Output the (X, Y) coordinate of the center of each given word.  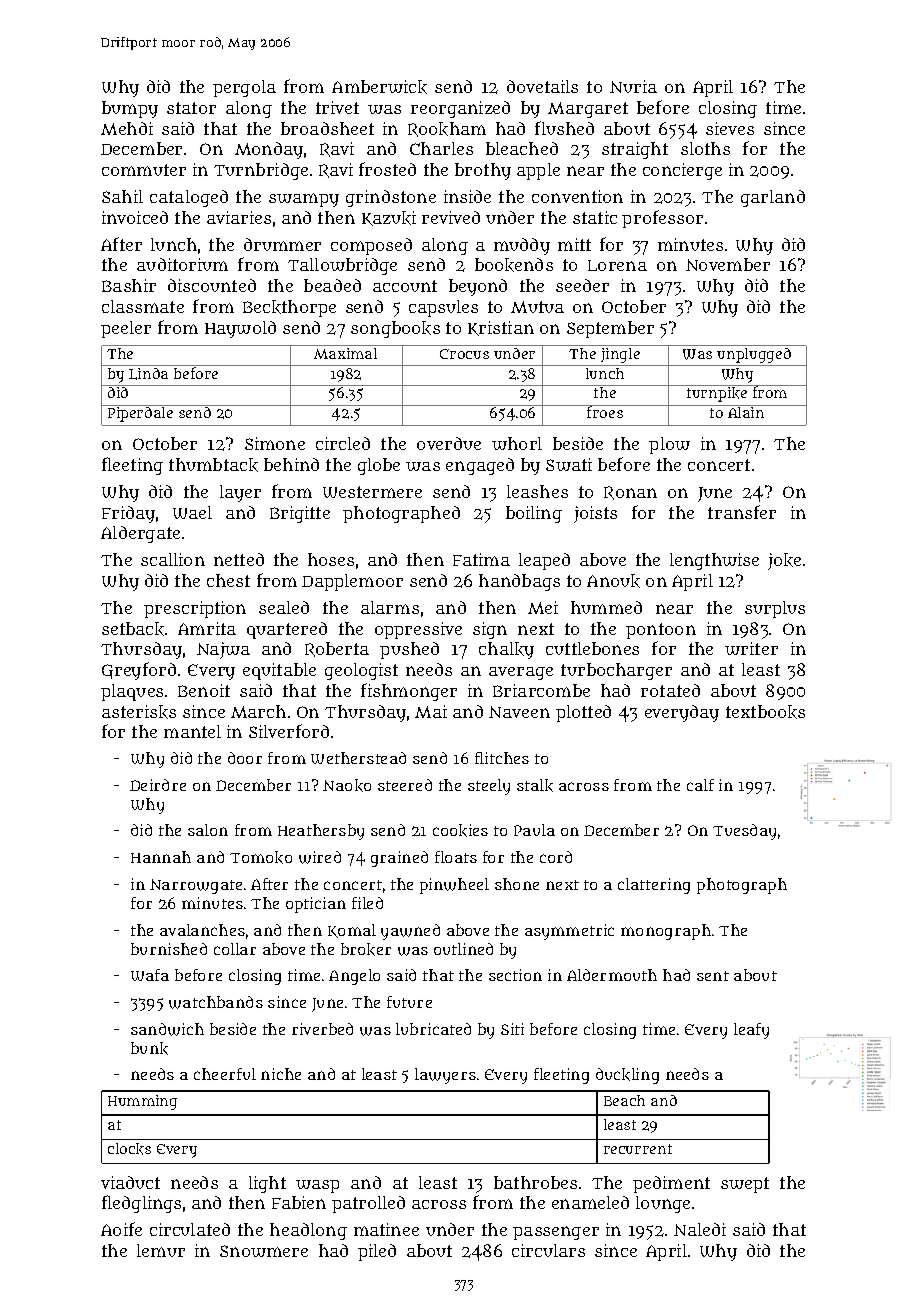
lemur (161, 1250)
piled (377, 1252)
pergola (244, 88)
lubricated (433, 1029)
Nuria (633, 86)
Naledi (700, 1229)
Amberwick (379, 87)
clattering (654, 886)
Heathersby (321, 832)
